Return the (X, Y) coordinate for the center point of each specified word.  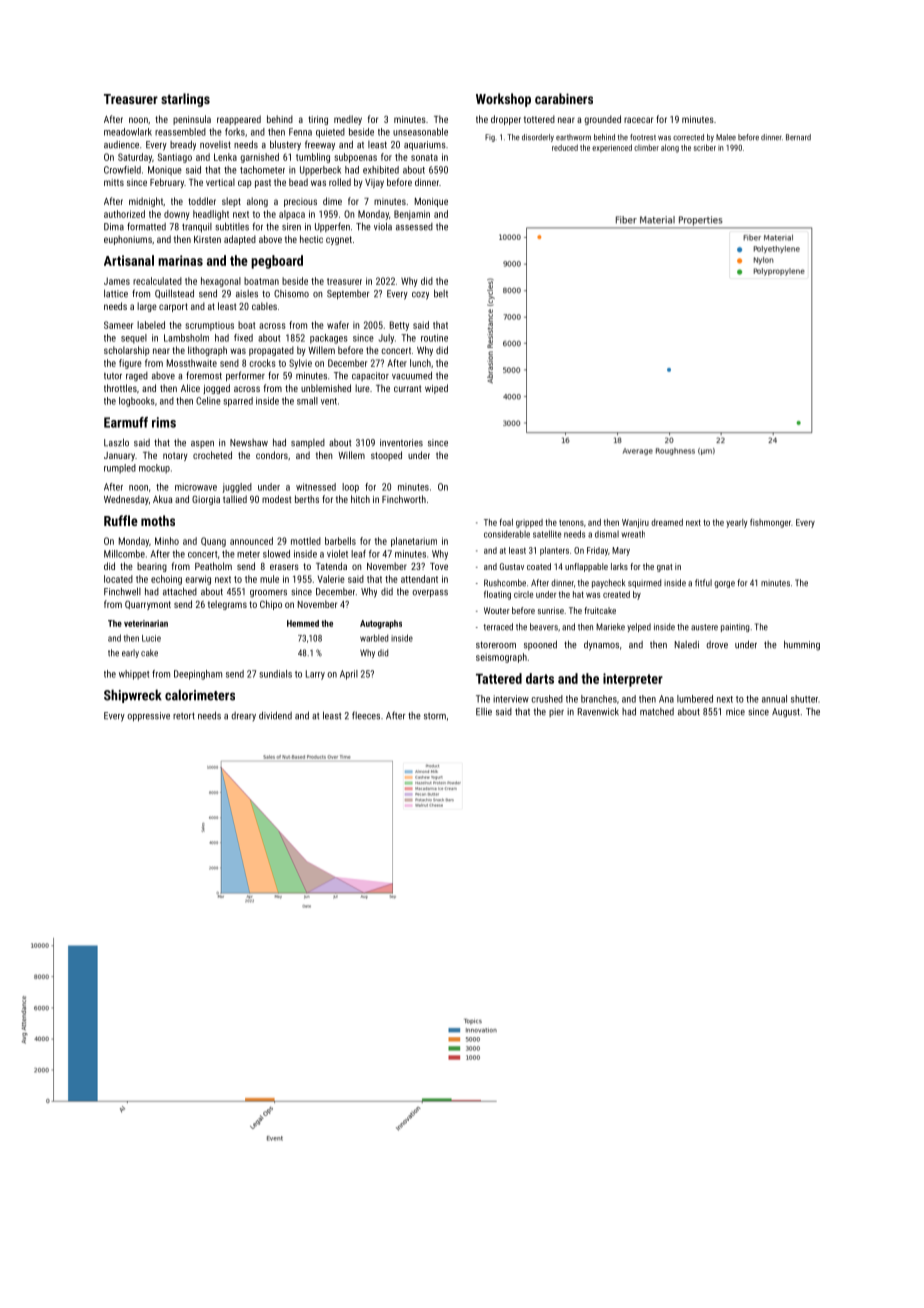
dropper (506, 120)
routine (434, 338)
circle (523, 594)
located (118, 579)
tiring (318, 120)
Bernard (798, 137)
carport (173, 307)
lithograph (207, 351)
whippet (134, 675)
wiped (436, 389)
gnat (665, 568)
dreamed (667, 522)
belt (441, 293)
